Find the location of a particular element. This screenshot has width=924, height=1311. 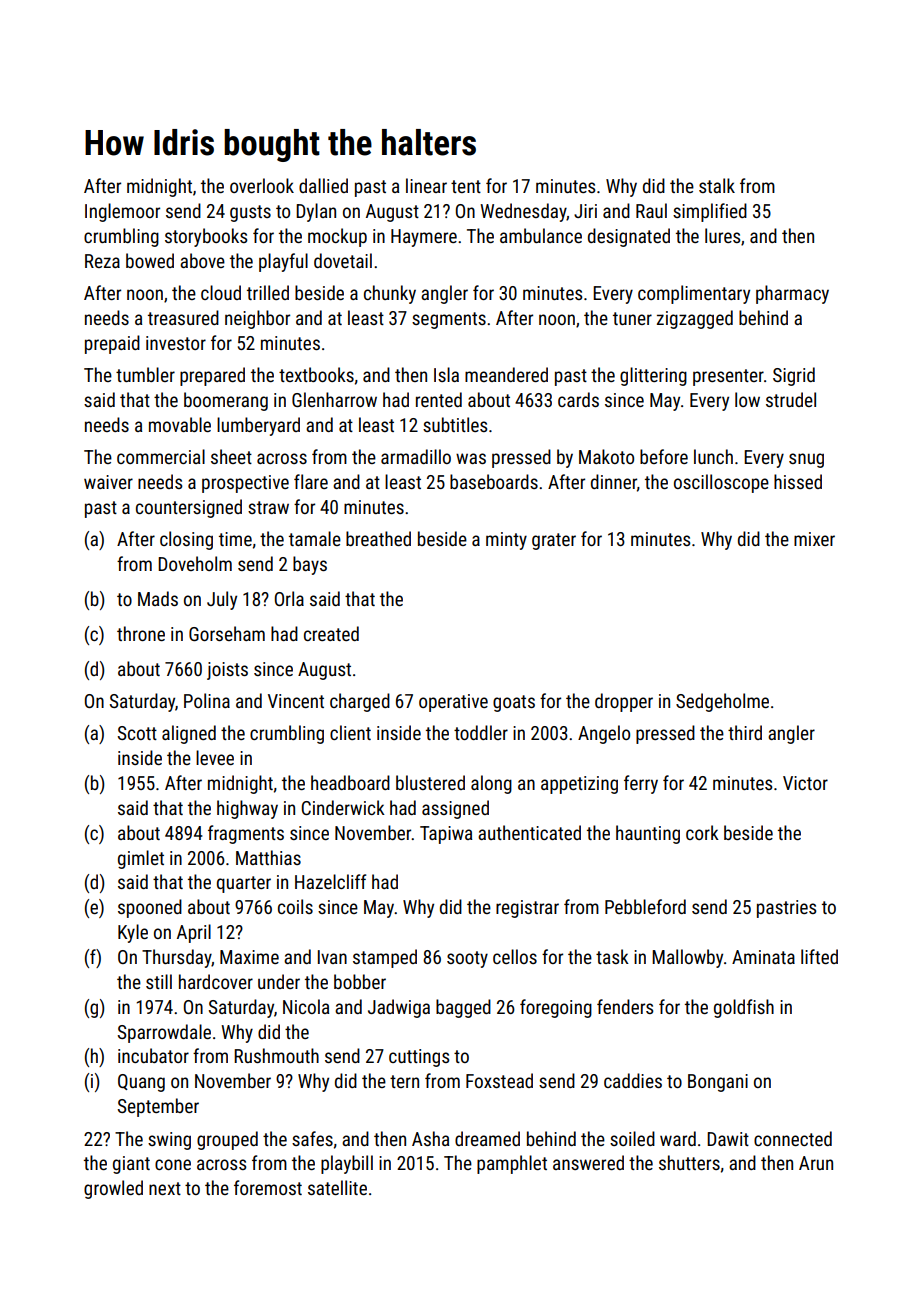

Scott is located at coordinates (137, 733).
